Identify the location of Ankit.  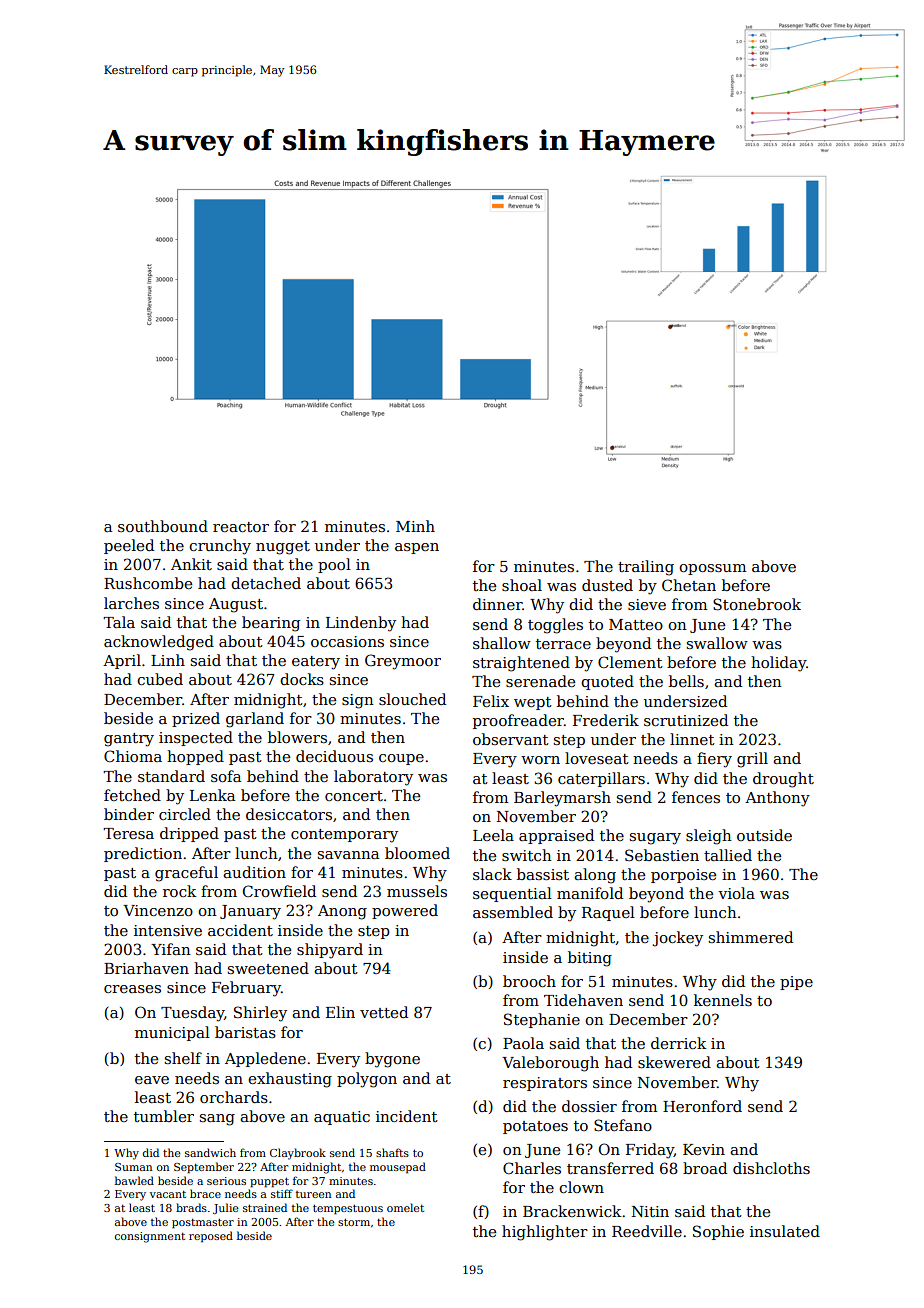
(191, 564).
